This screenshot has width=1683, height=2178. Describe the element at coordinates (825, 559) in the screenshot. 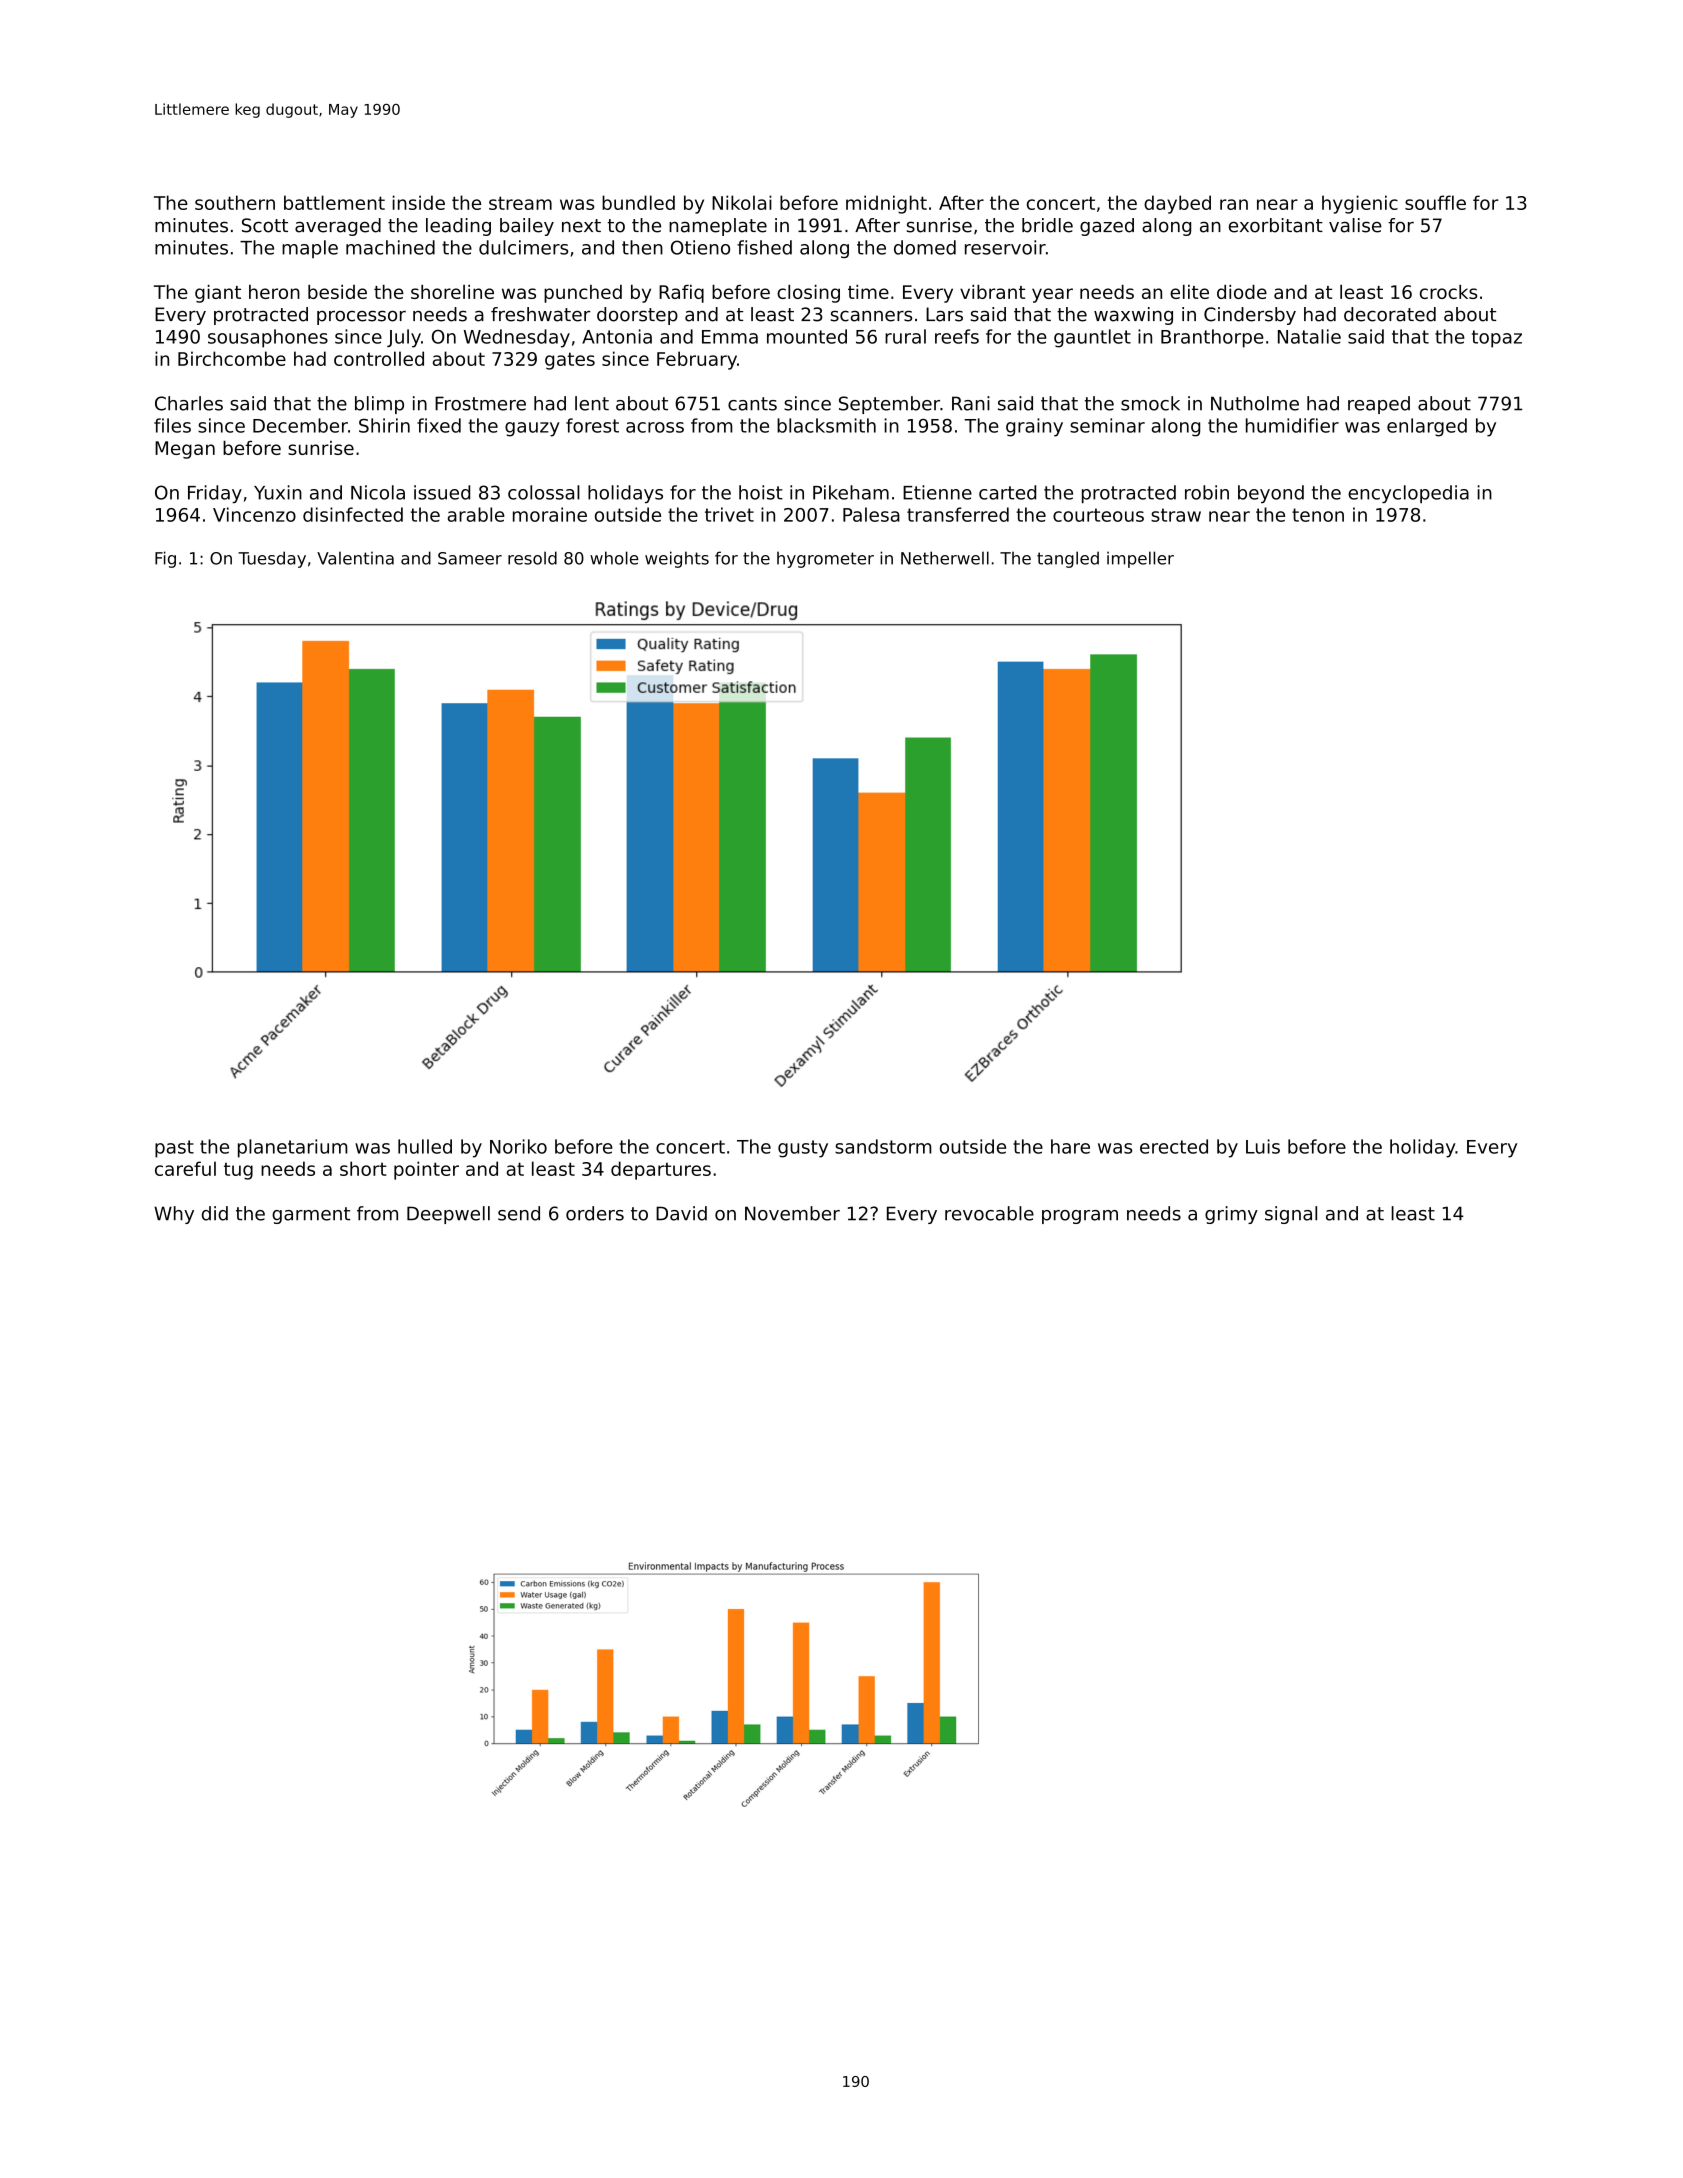

I see `hygrometer` at that location.
